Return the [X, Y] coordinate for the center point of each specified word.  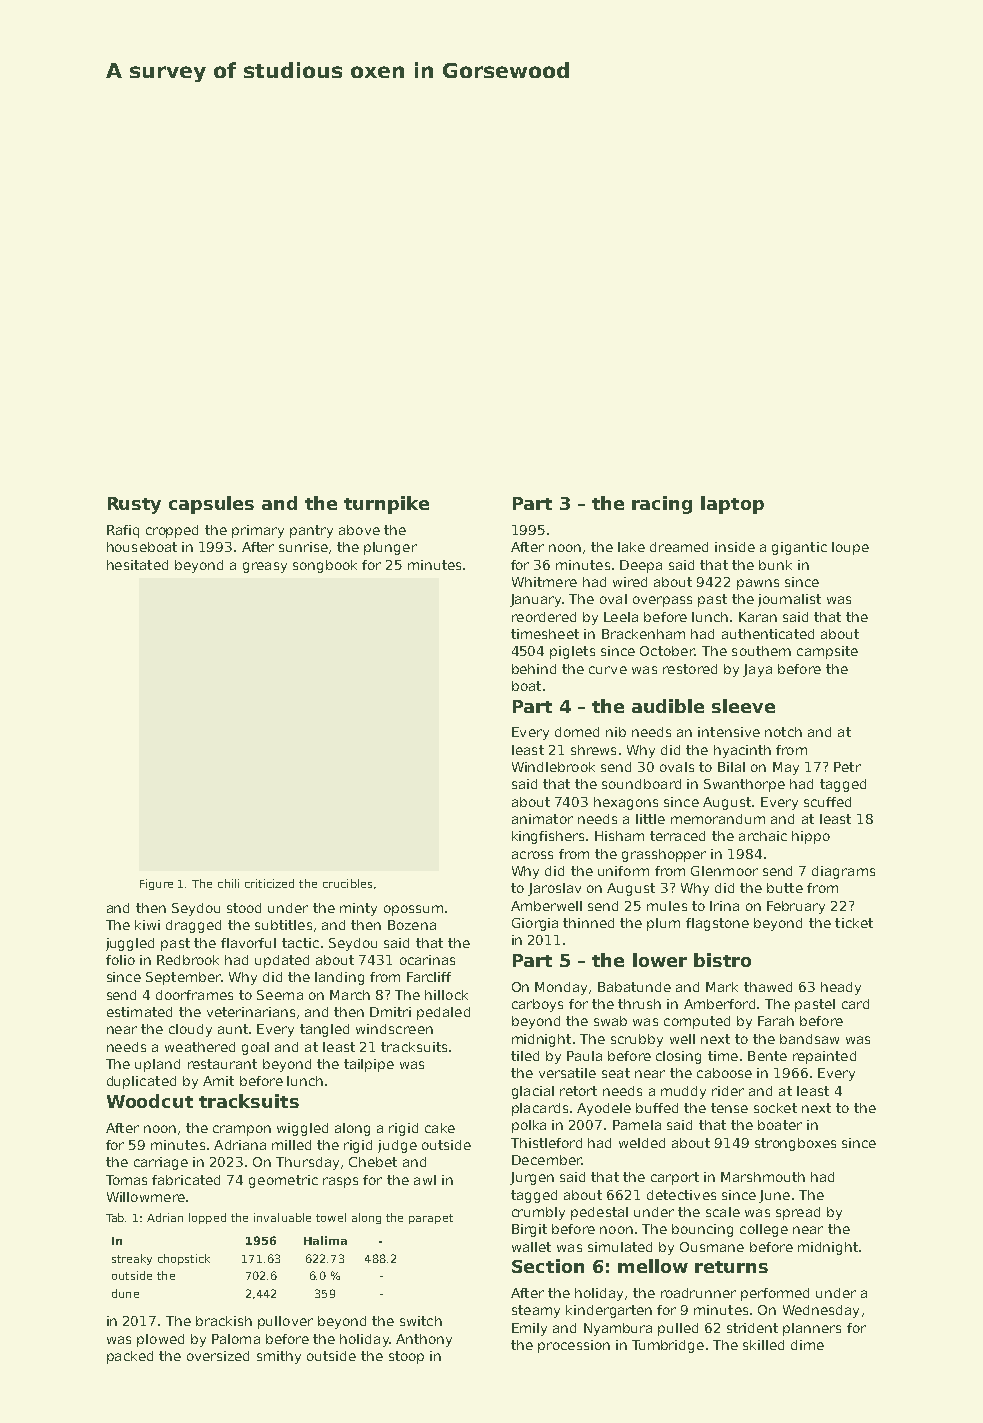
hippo [811, 837]
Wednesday [821, 1311]
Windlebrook [553, 767]
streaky [132, 1259]
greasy [265, 567]
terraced [677, 836]
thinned [588, 923]
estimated [139, 1012]
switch [421, 1321]
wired [630, 582]
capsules [211, 505]
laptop [732, 505]
